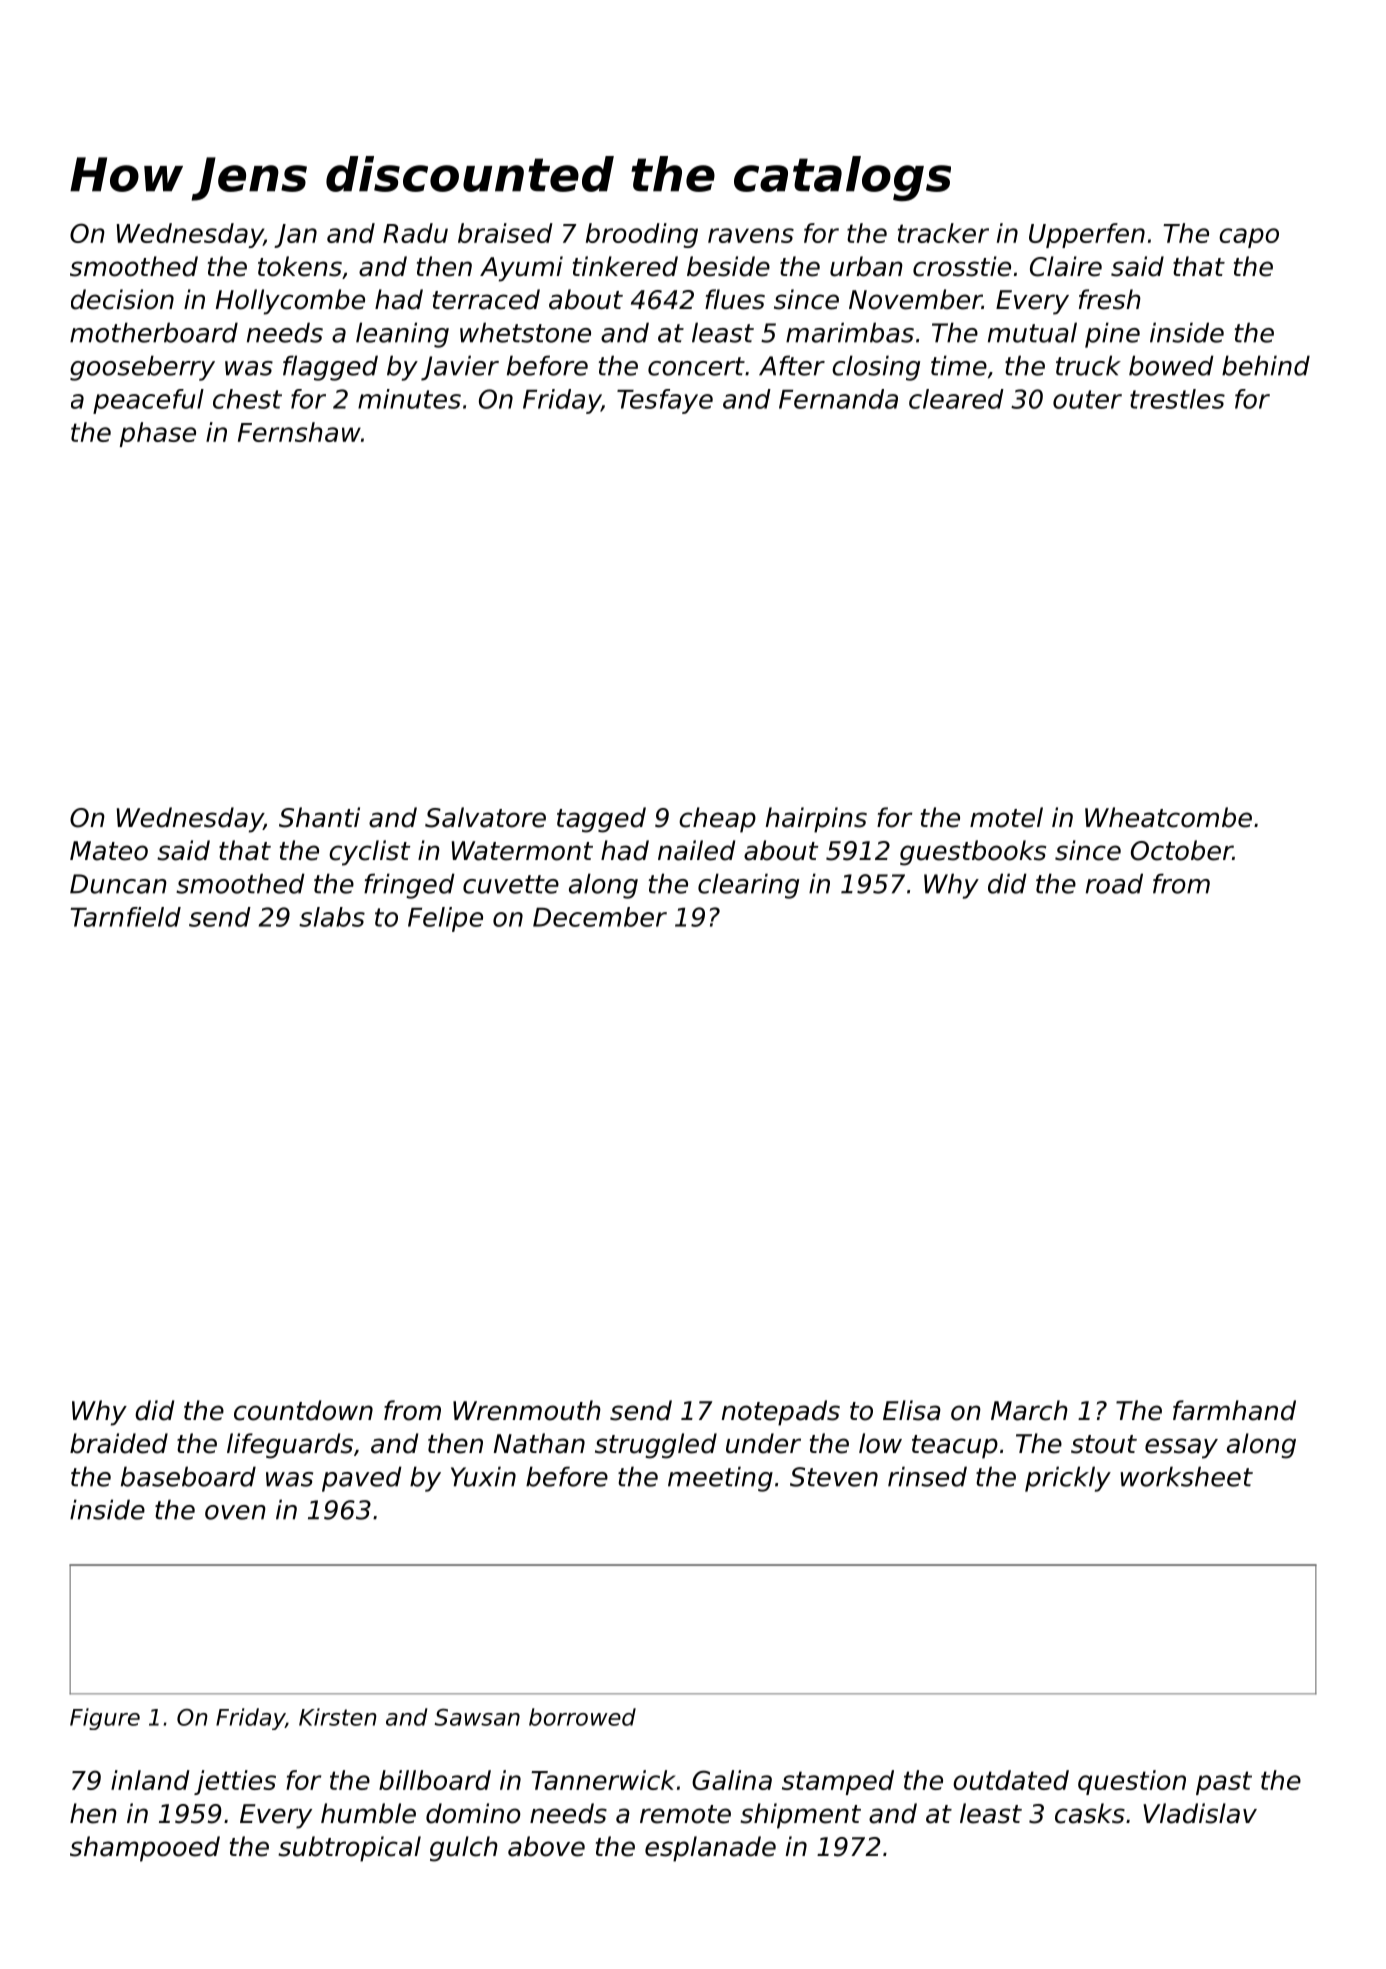  Describe the element at coordinates (118, 884) in the screenshot. I see `Duncan` at that location.
